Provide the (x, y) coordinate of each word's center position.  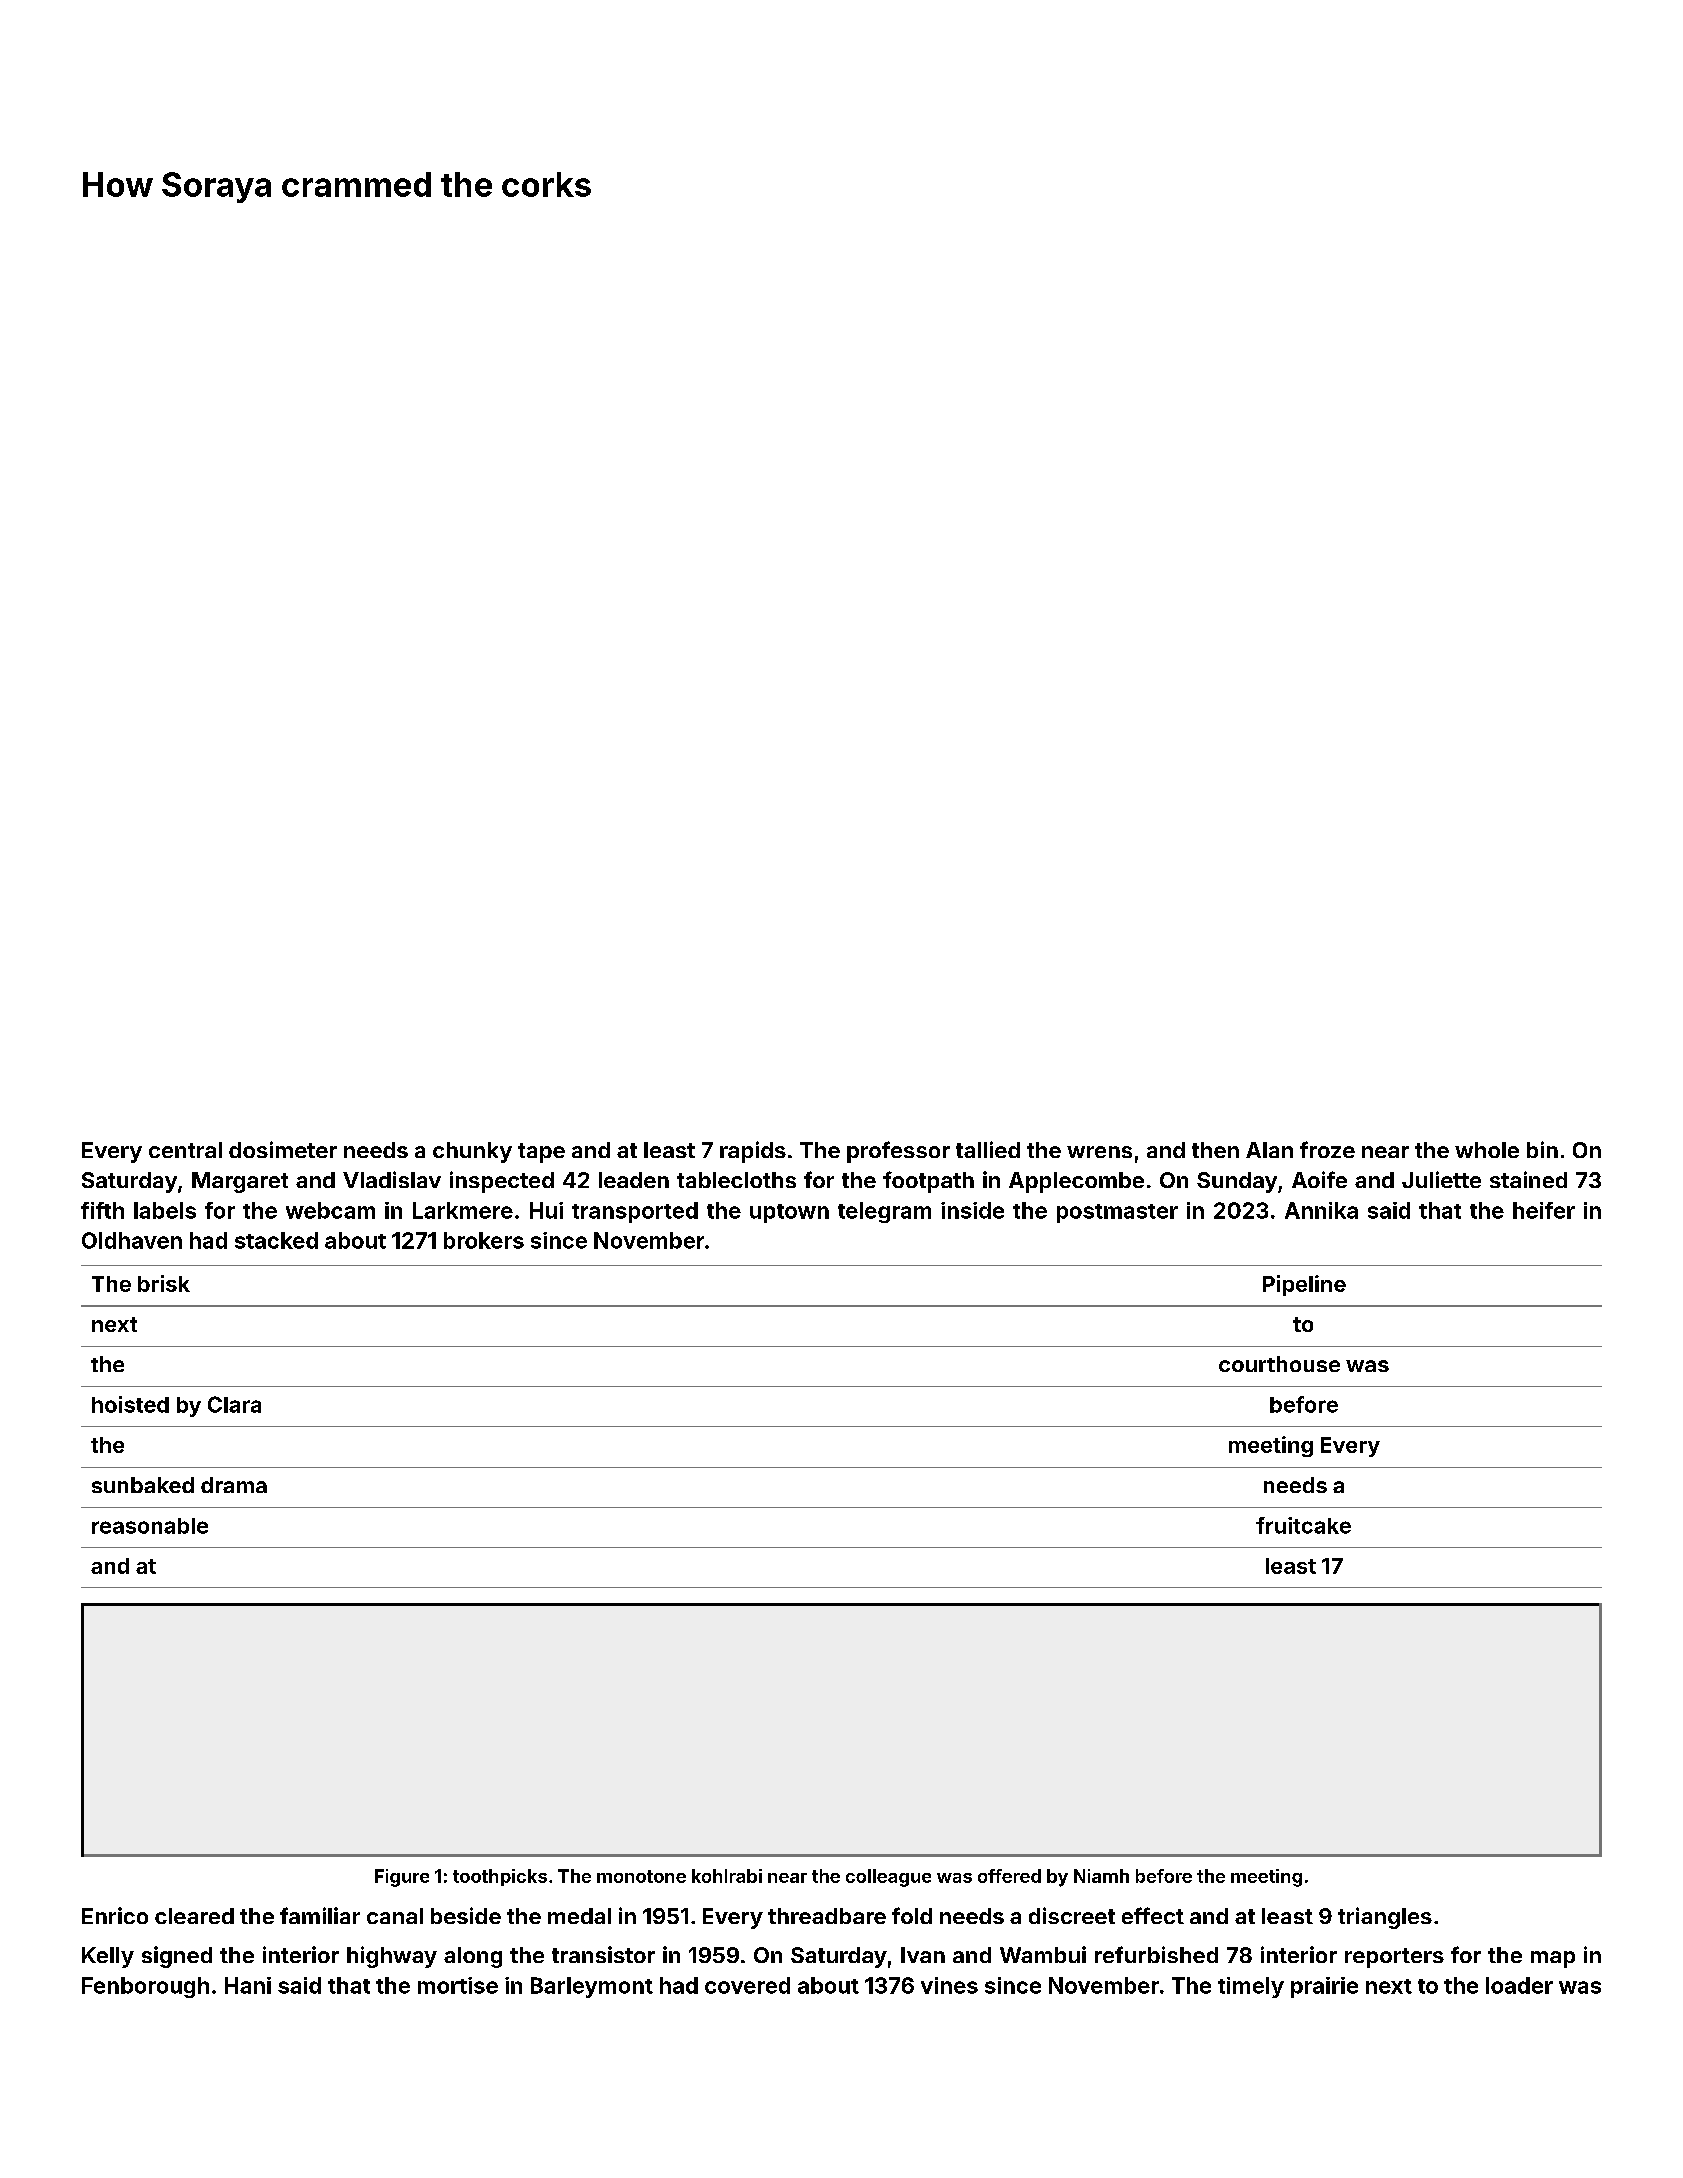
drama (234, 1485)
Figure (402, 1878)
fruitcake (1303, 1525)
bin (1542, 1149)
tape (541, 1153)
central (185, 1150)
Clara (234, 1404)
